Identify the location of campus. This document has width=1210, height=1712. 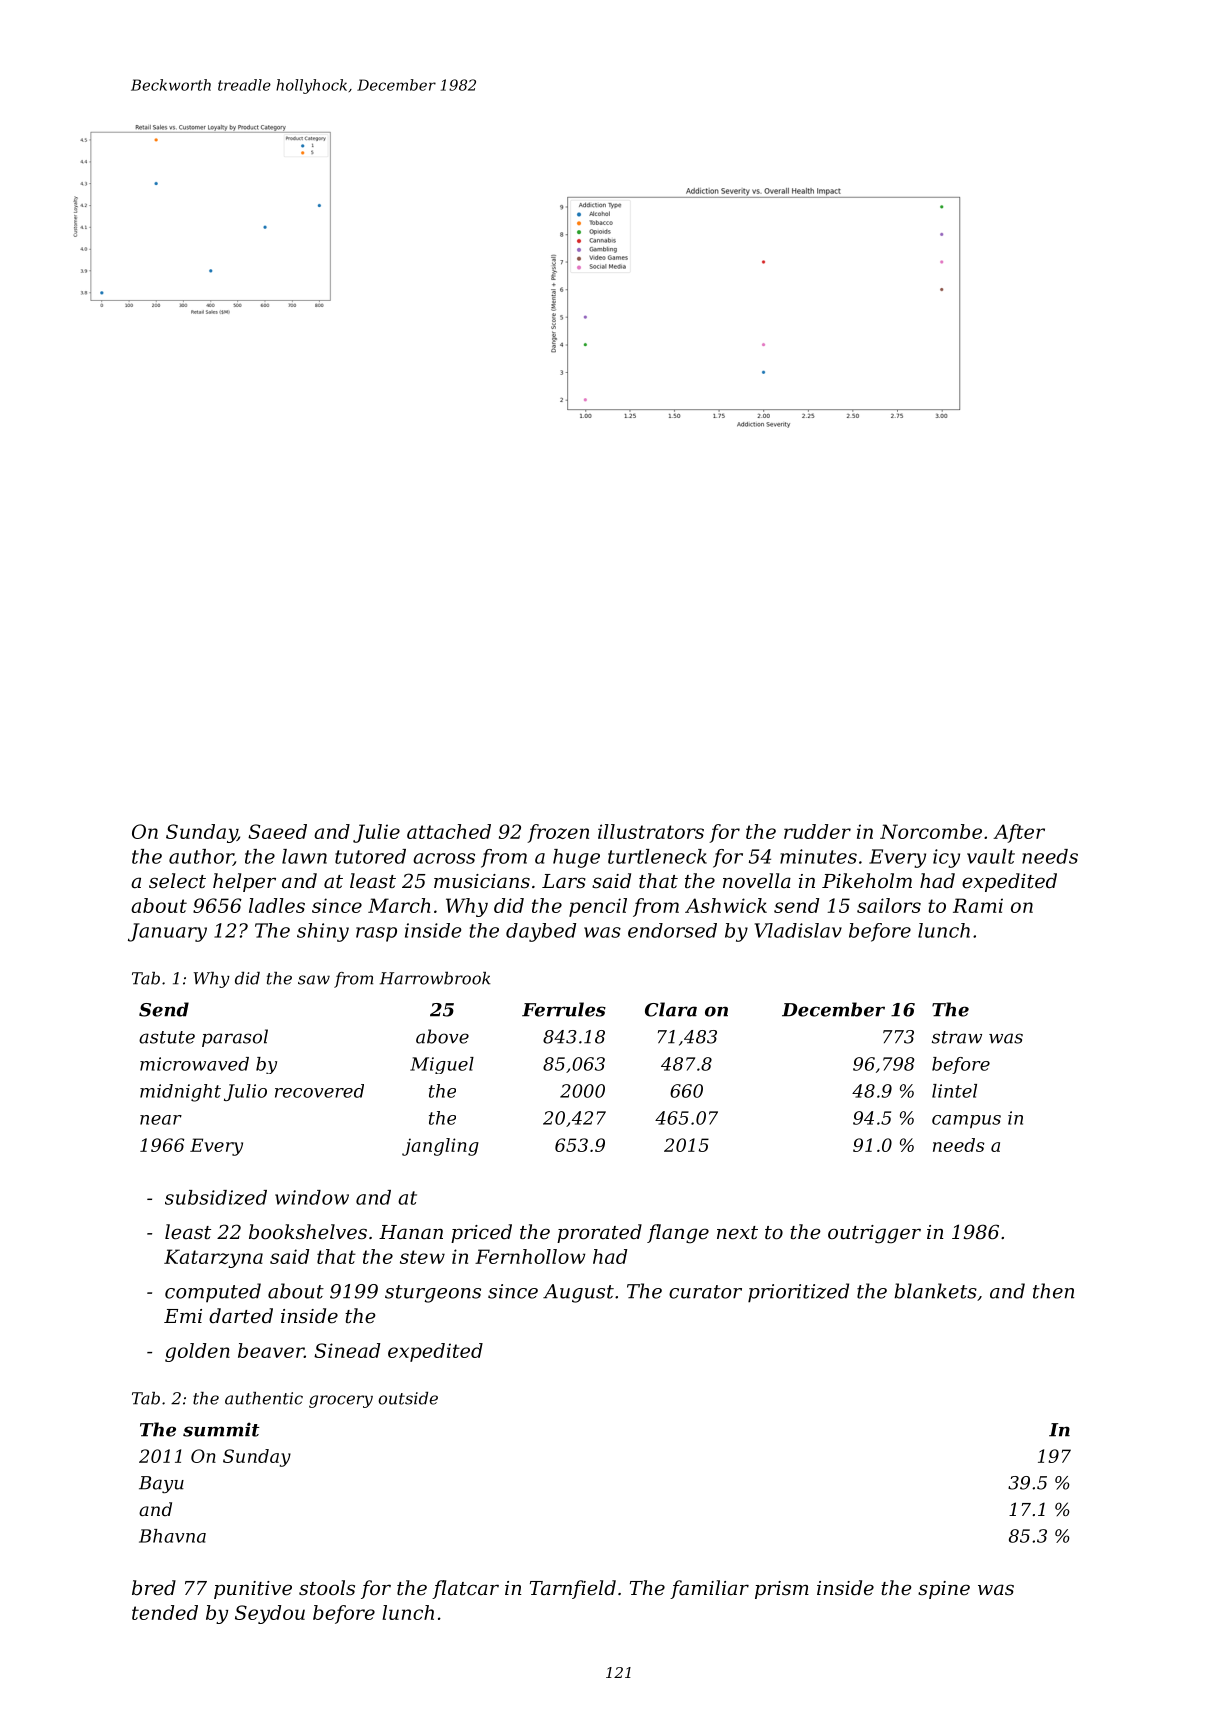
(966, 1121).
